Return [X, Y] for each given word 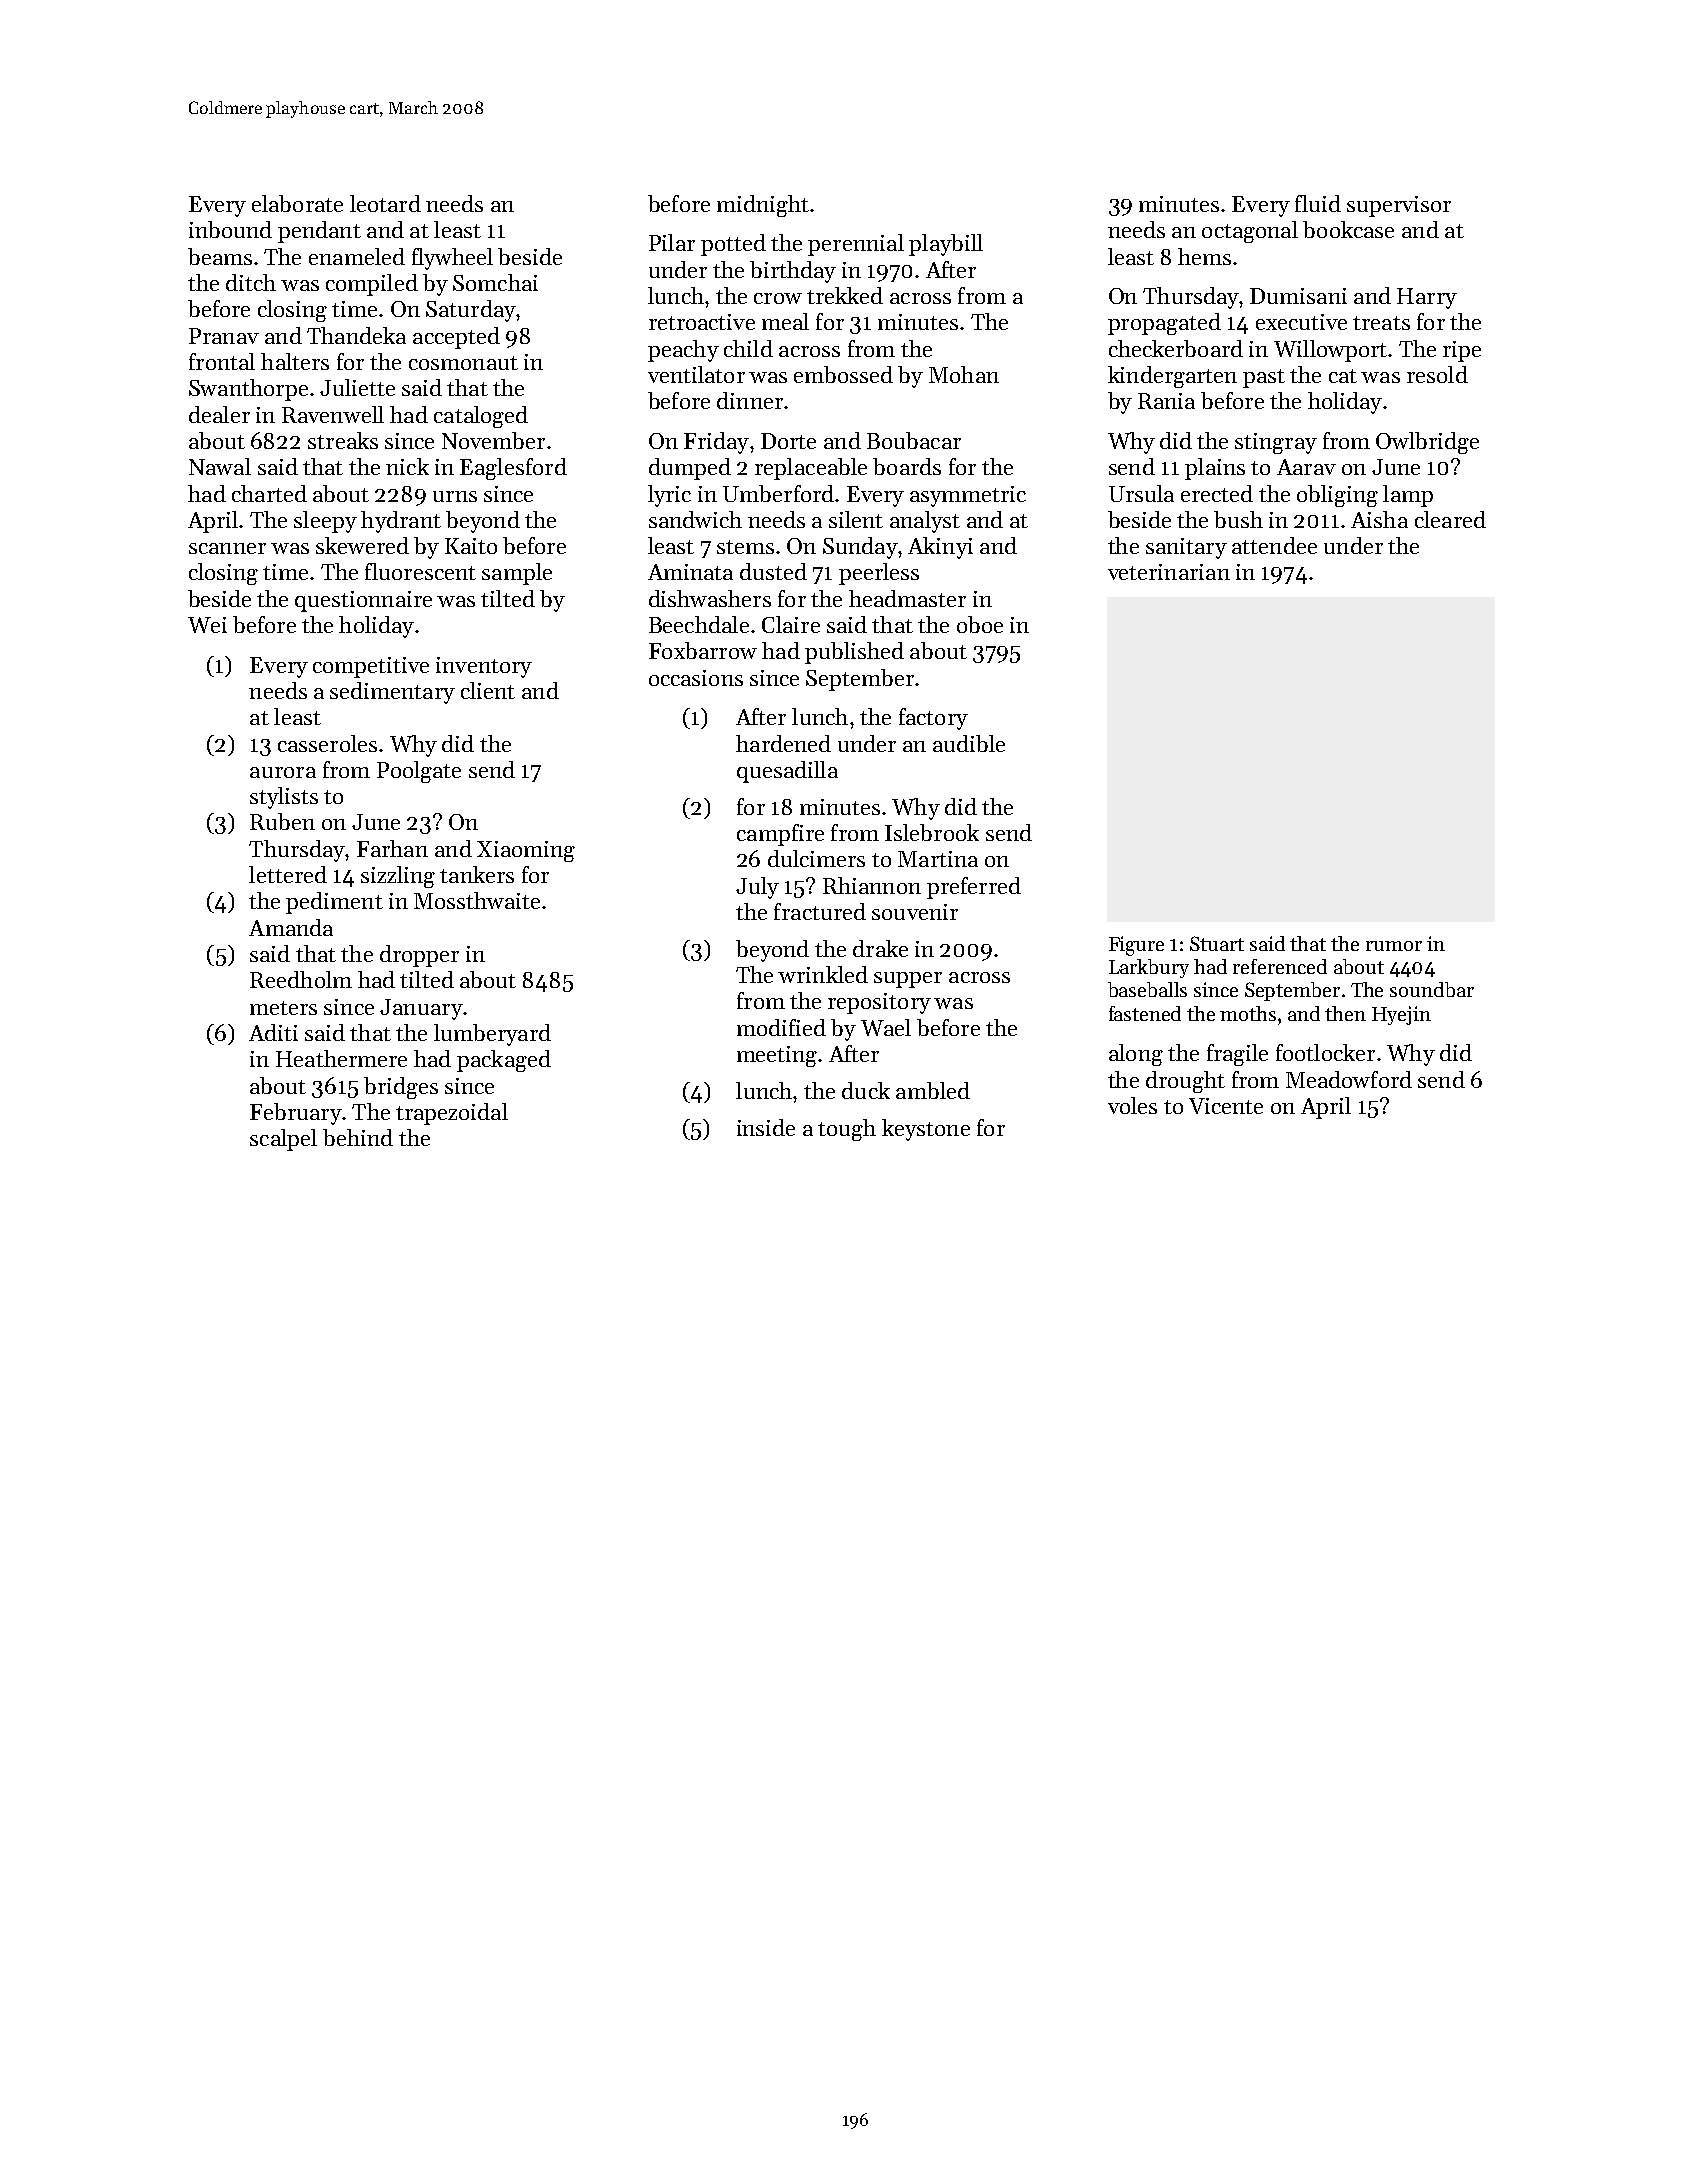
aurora [283, 772]
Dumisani [1298, 296]
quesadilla [787, 772]
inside [766, 1127]
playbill [946, 245]
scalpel [283, 1140]
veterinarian [1169, 572]
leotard [385, 203]
